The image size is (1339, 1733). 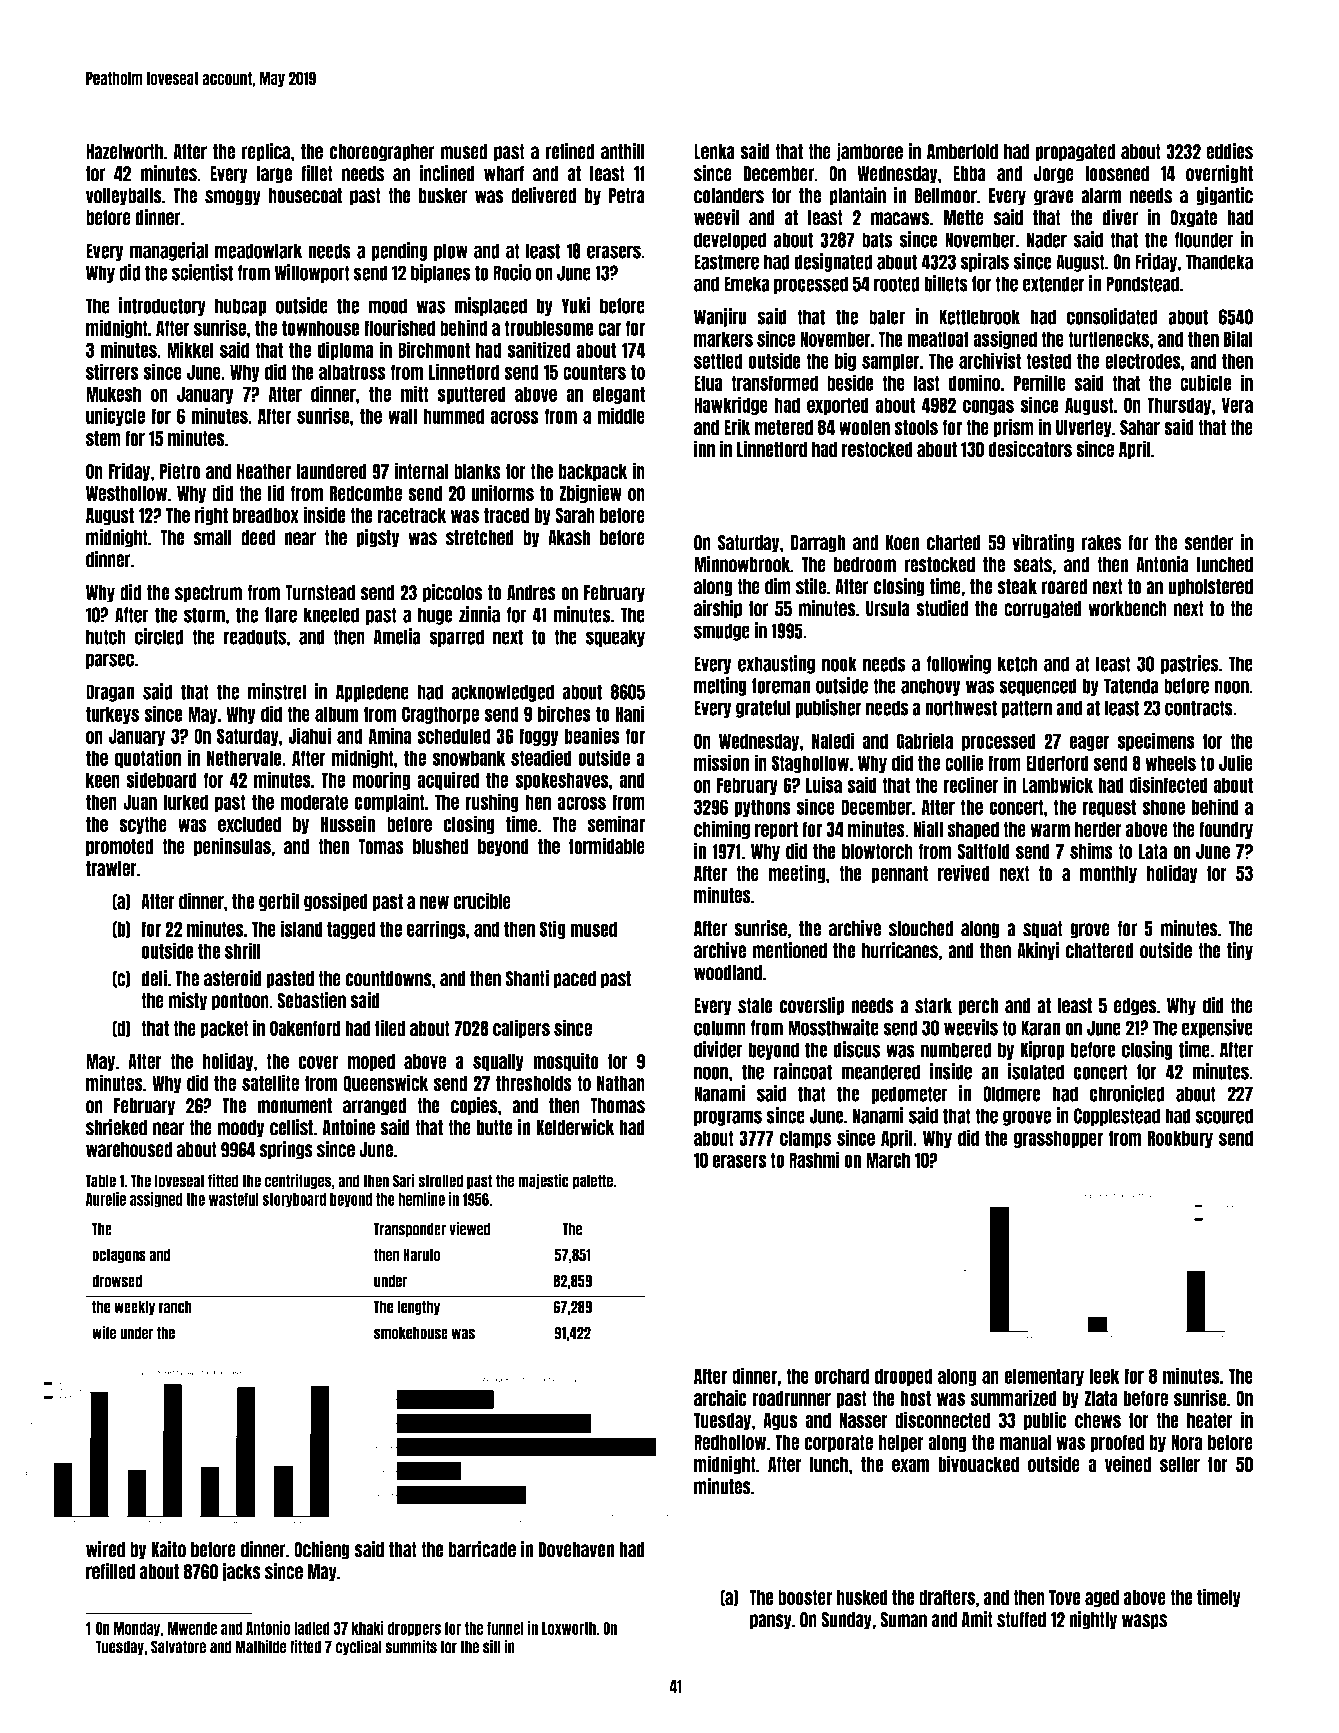 What do you see at coordinates (1075, 153) in the screenshot?
I see `propagated` at bounding box center [1075, 153].
